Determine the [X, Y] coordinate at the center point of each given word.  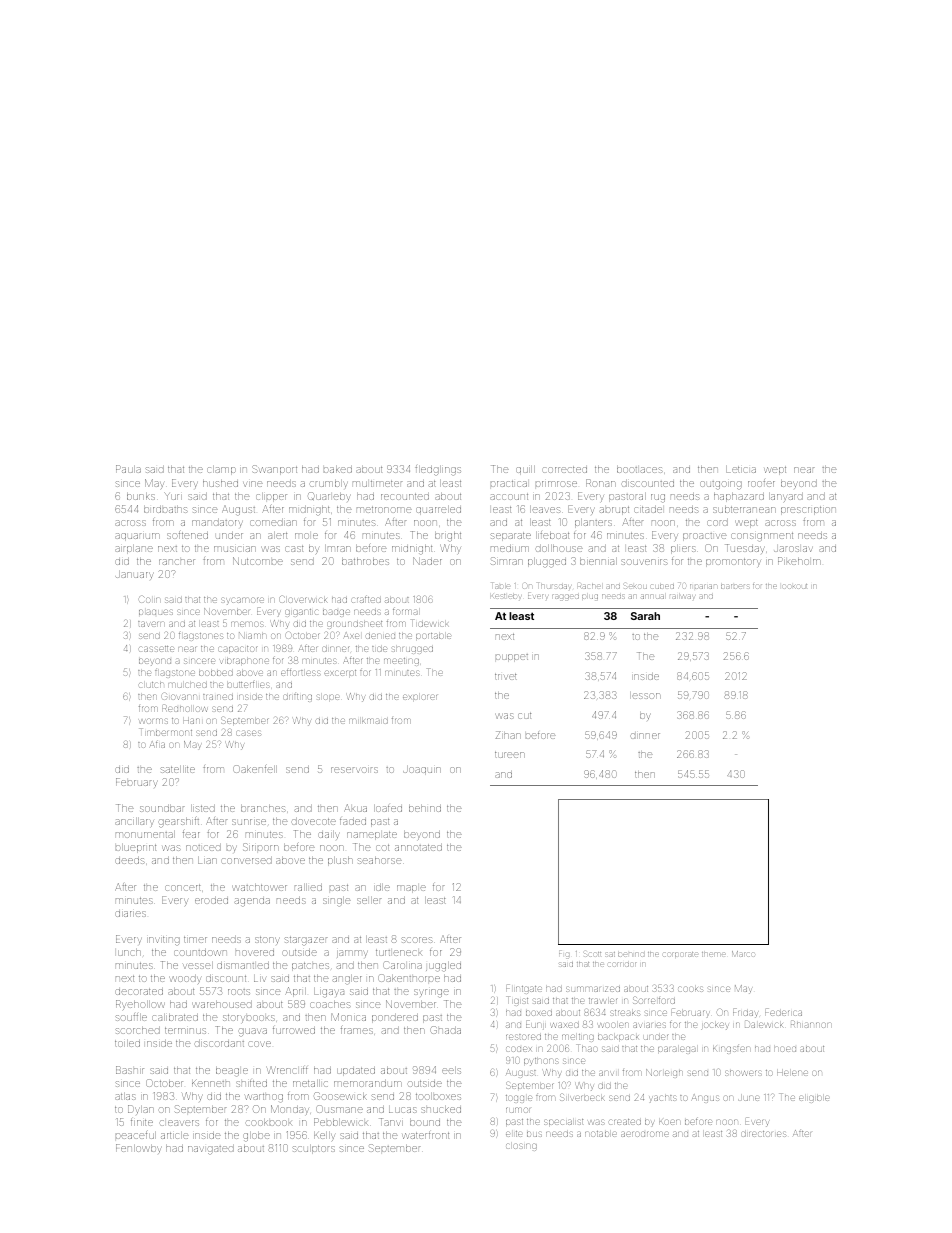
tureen [510, 755]
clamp [221, 470]
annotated [418, 847]
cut [524, 716]
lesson [646, 696]
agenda [252, 902]
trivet [505, 677]
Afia [157, 744]
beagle [232, 1071]
